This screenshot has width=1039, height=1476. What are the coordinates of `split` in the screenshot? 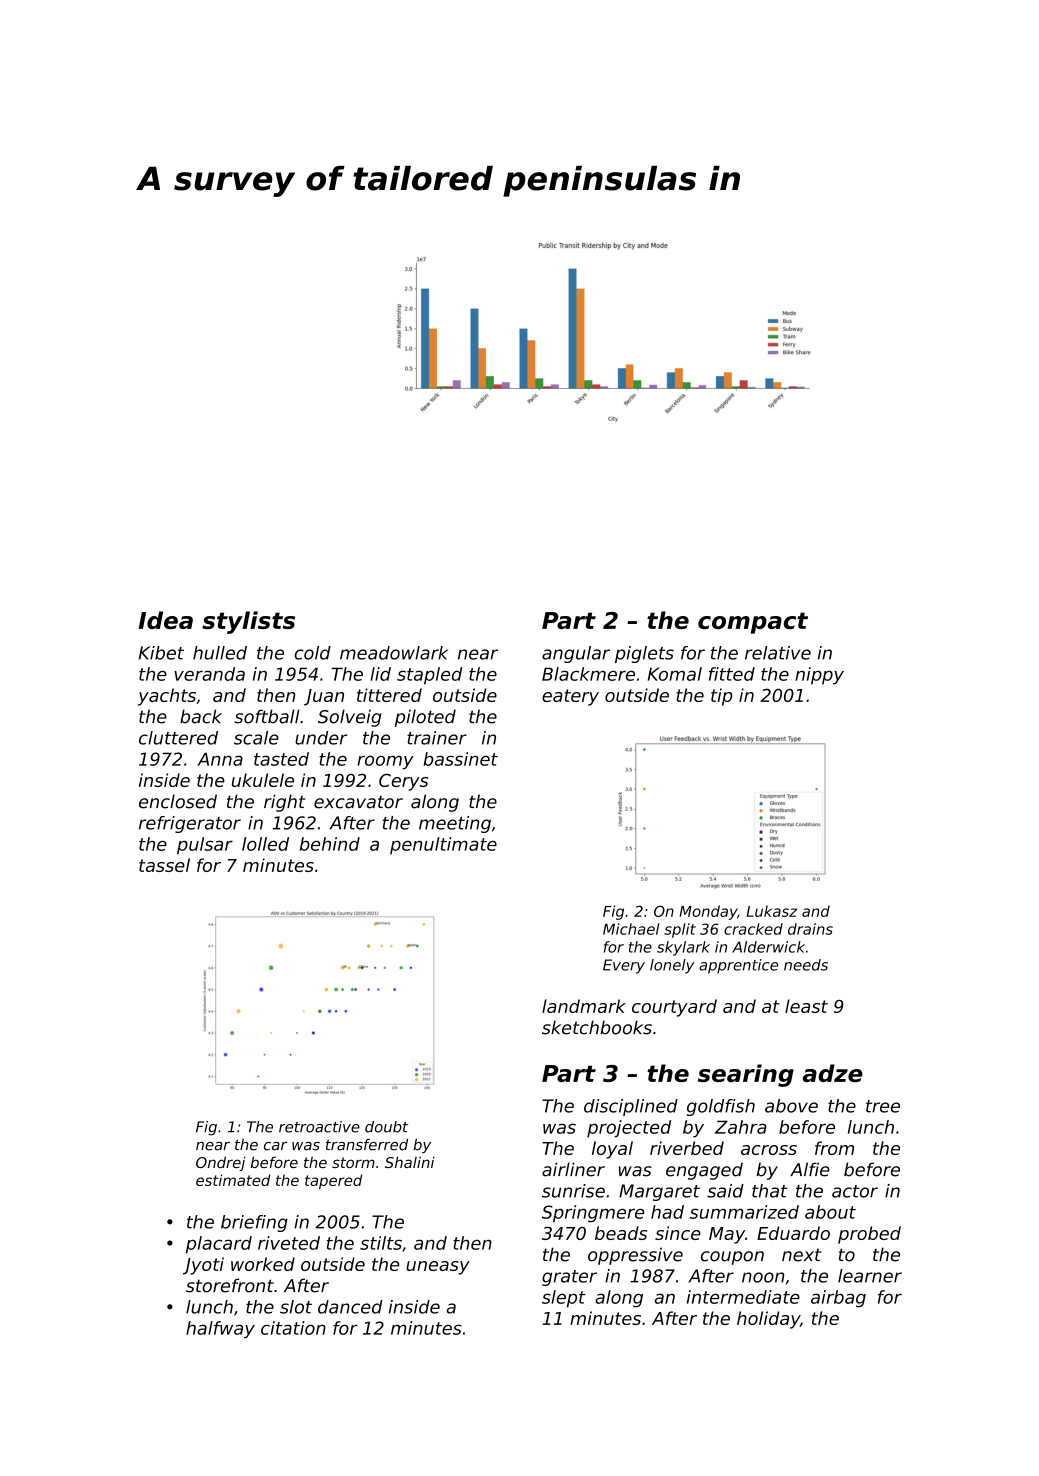 It's located at (680, 930).
